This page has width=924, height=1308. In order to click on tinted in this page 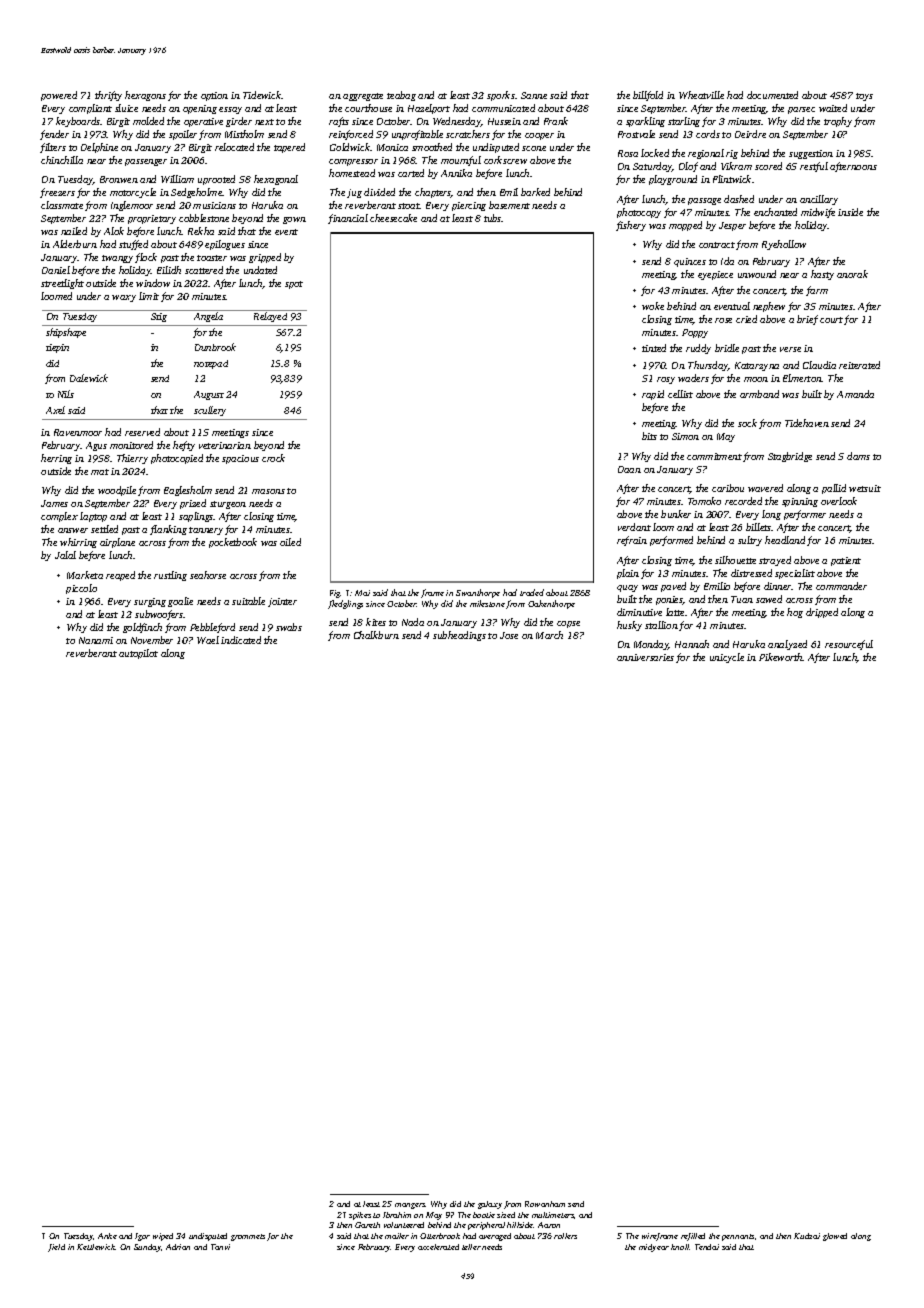, I will do `click(654, 348)`.
